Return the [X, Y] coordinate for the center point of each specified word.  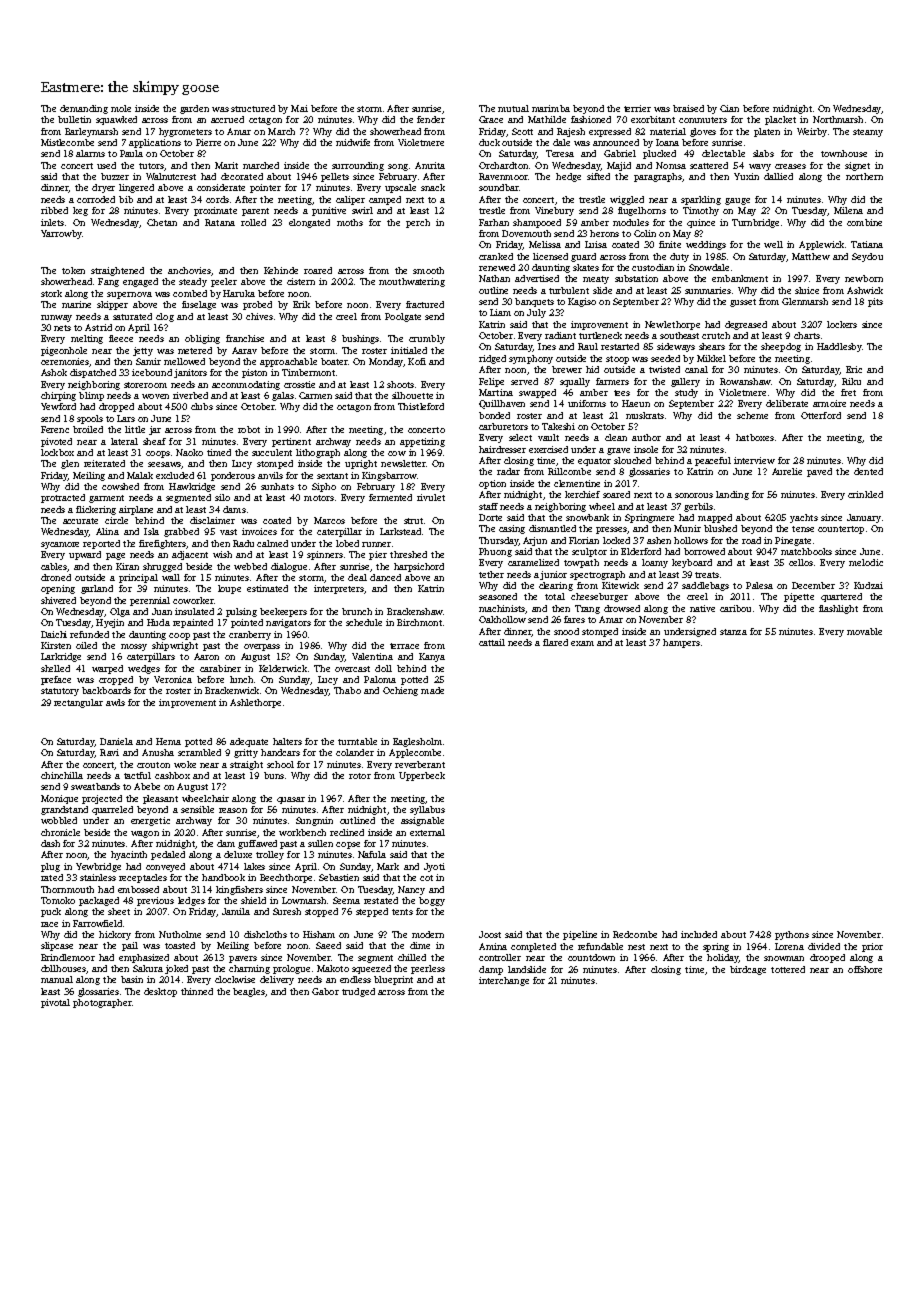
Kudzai [868, 585]
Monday [386, 362]
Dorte [490, 517]
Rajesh [571, 132]
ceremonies [65, 361]
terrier [637, 108]
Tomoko [58, 900]
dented [868, 471]
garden [194, 109]
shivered [58, 600]
